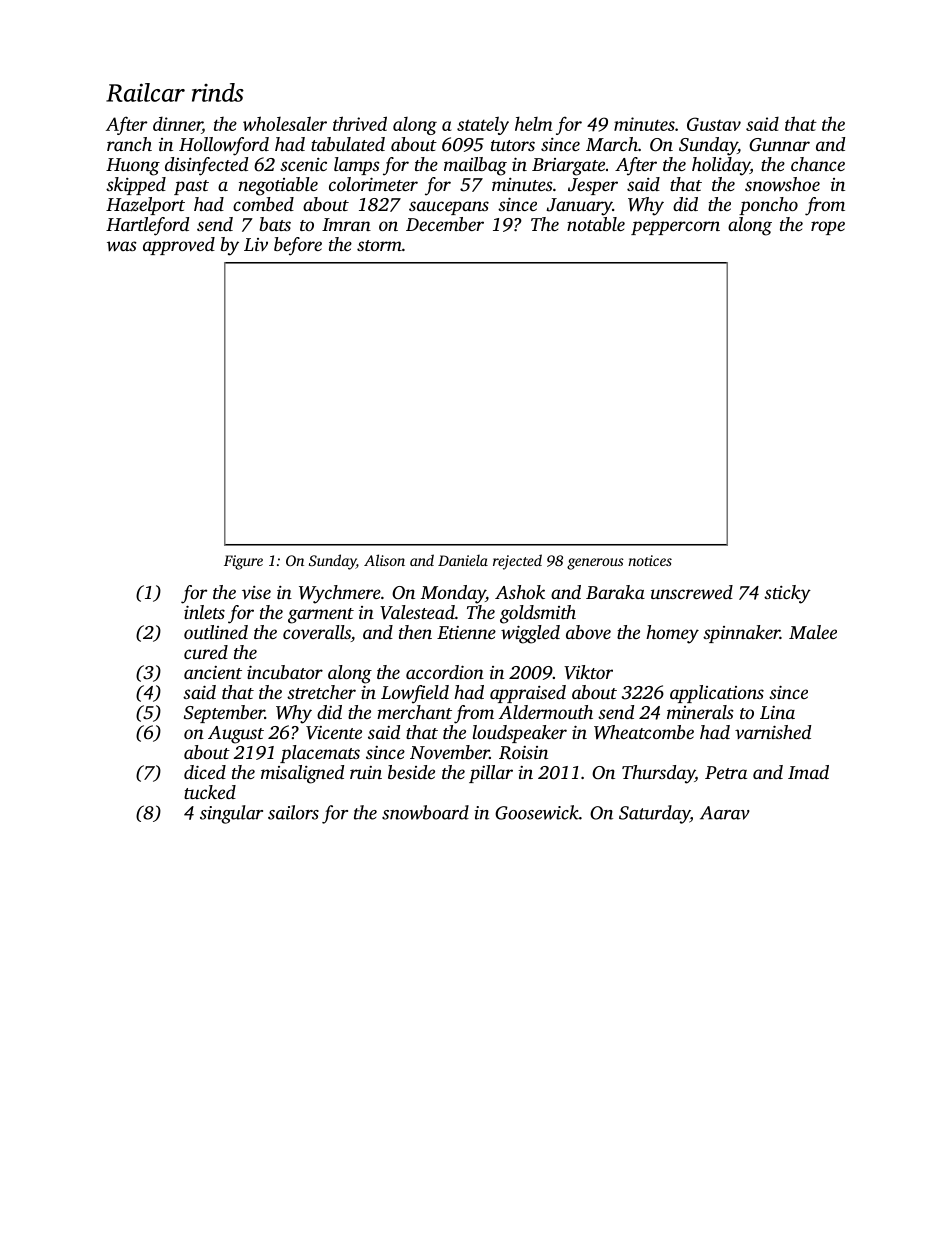 This page has height=1233, width=952. I want to click on Roisin, so click(523, 753).
